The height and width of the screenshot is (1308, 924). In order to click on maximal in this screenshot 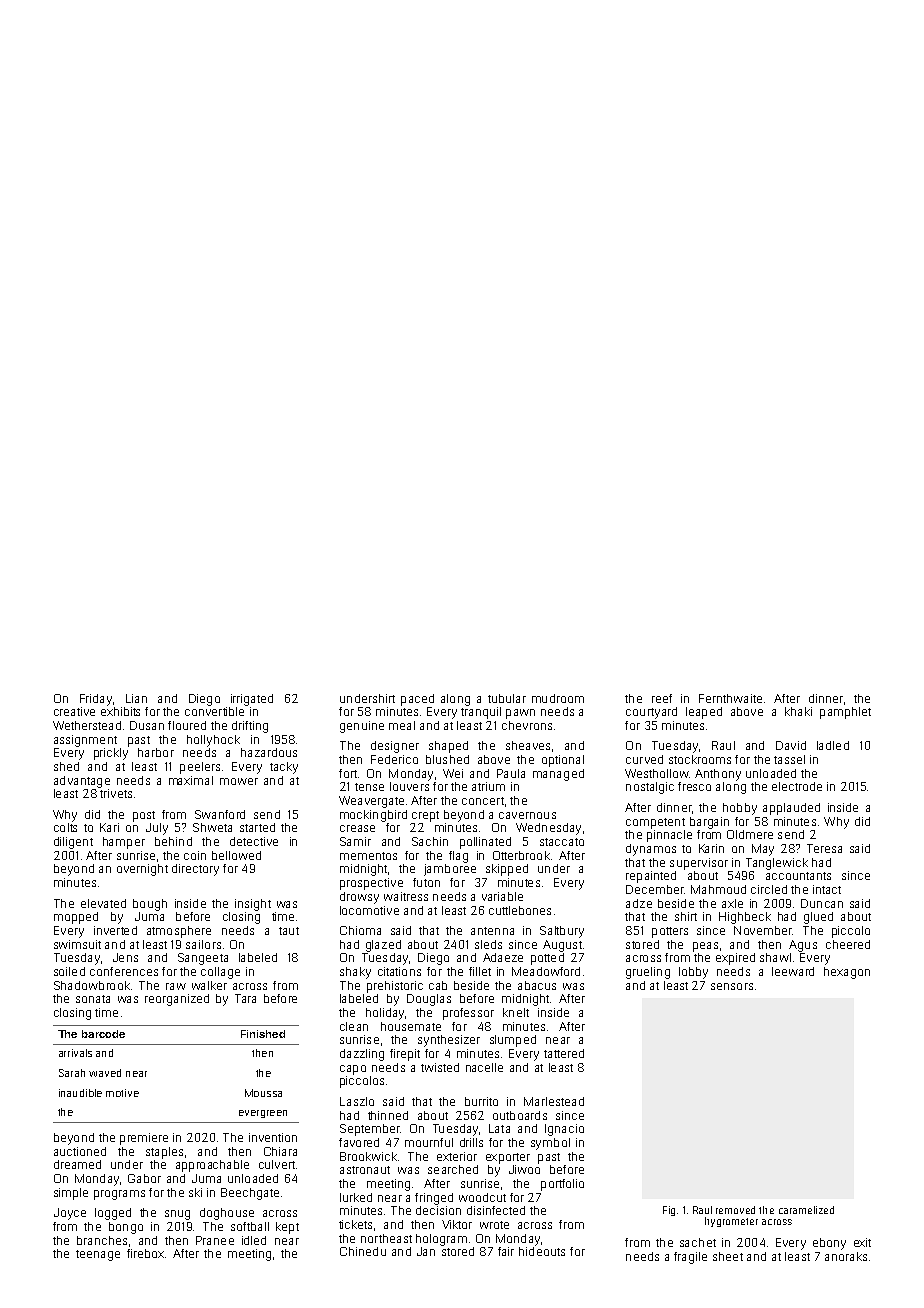, I will do `click(191, 780)`.
